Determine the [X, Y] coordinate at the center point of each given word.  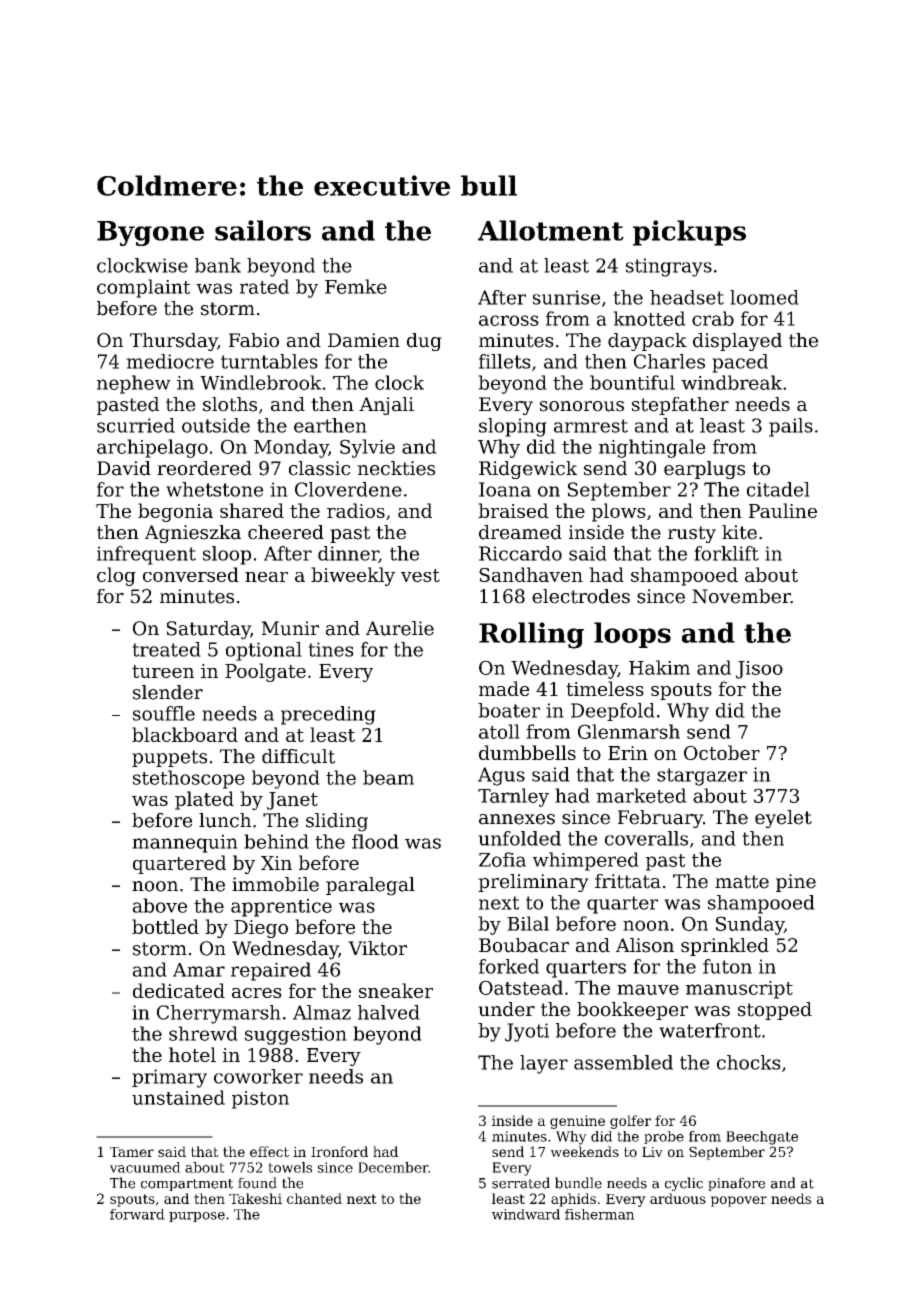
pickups [689, 233]
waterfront [710, 1030]
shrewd [203, 1033]
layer [544, 1064]
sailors [263, 230]
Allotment [551, 230]
